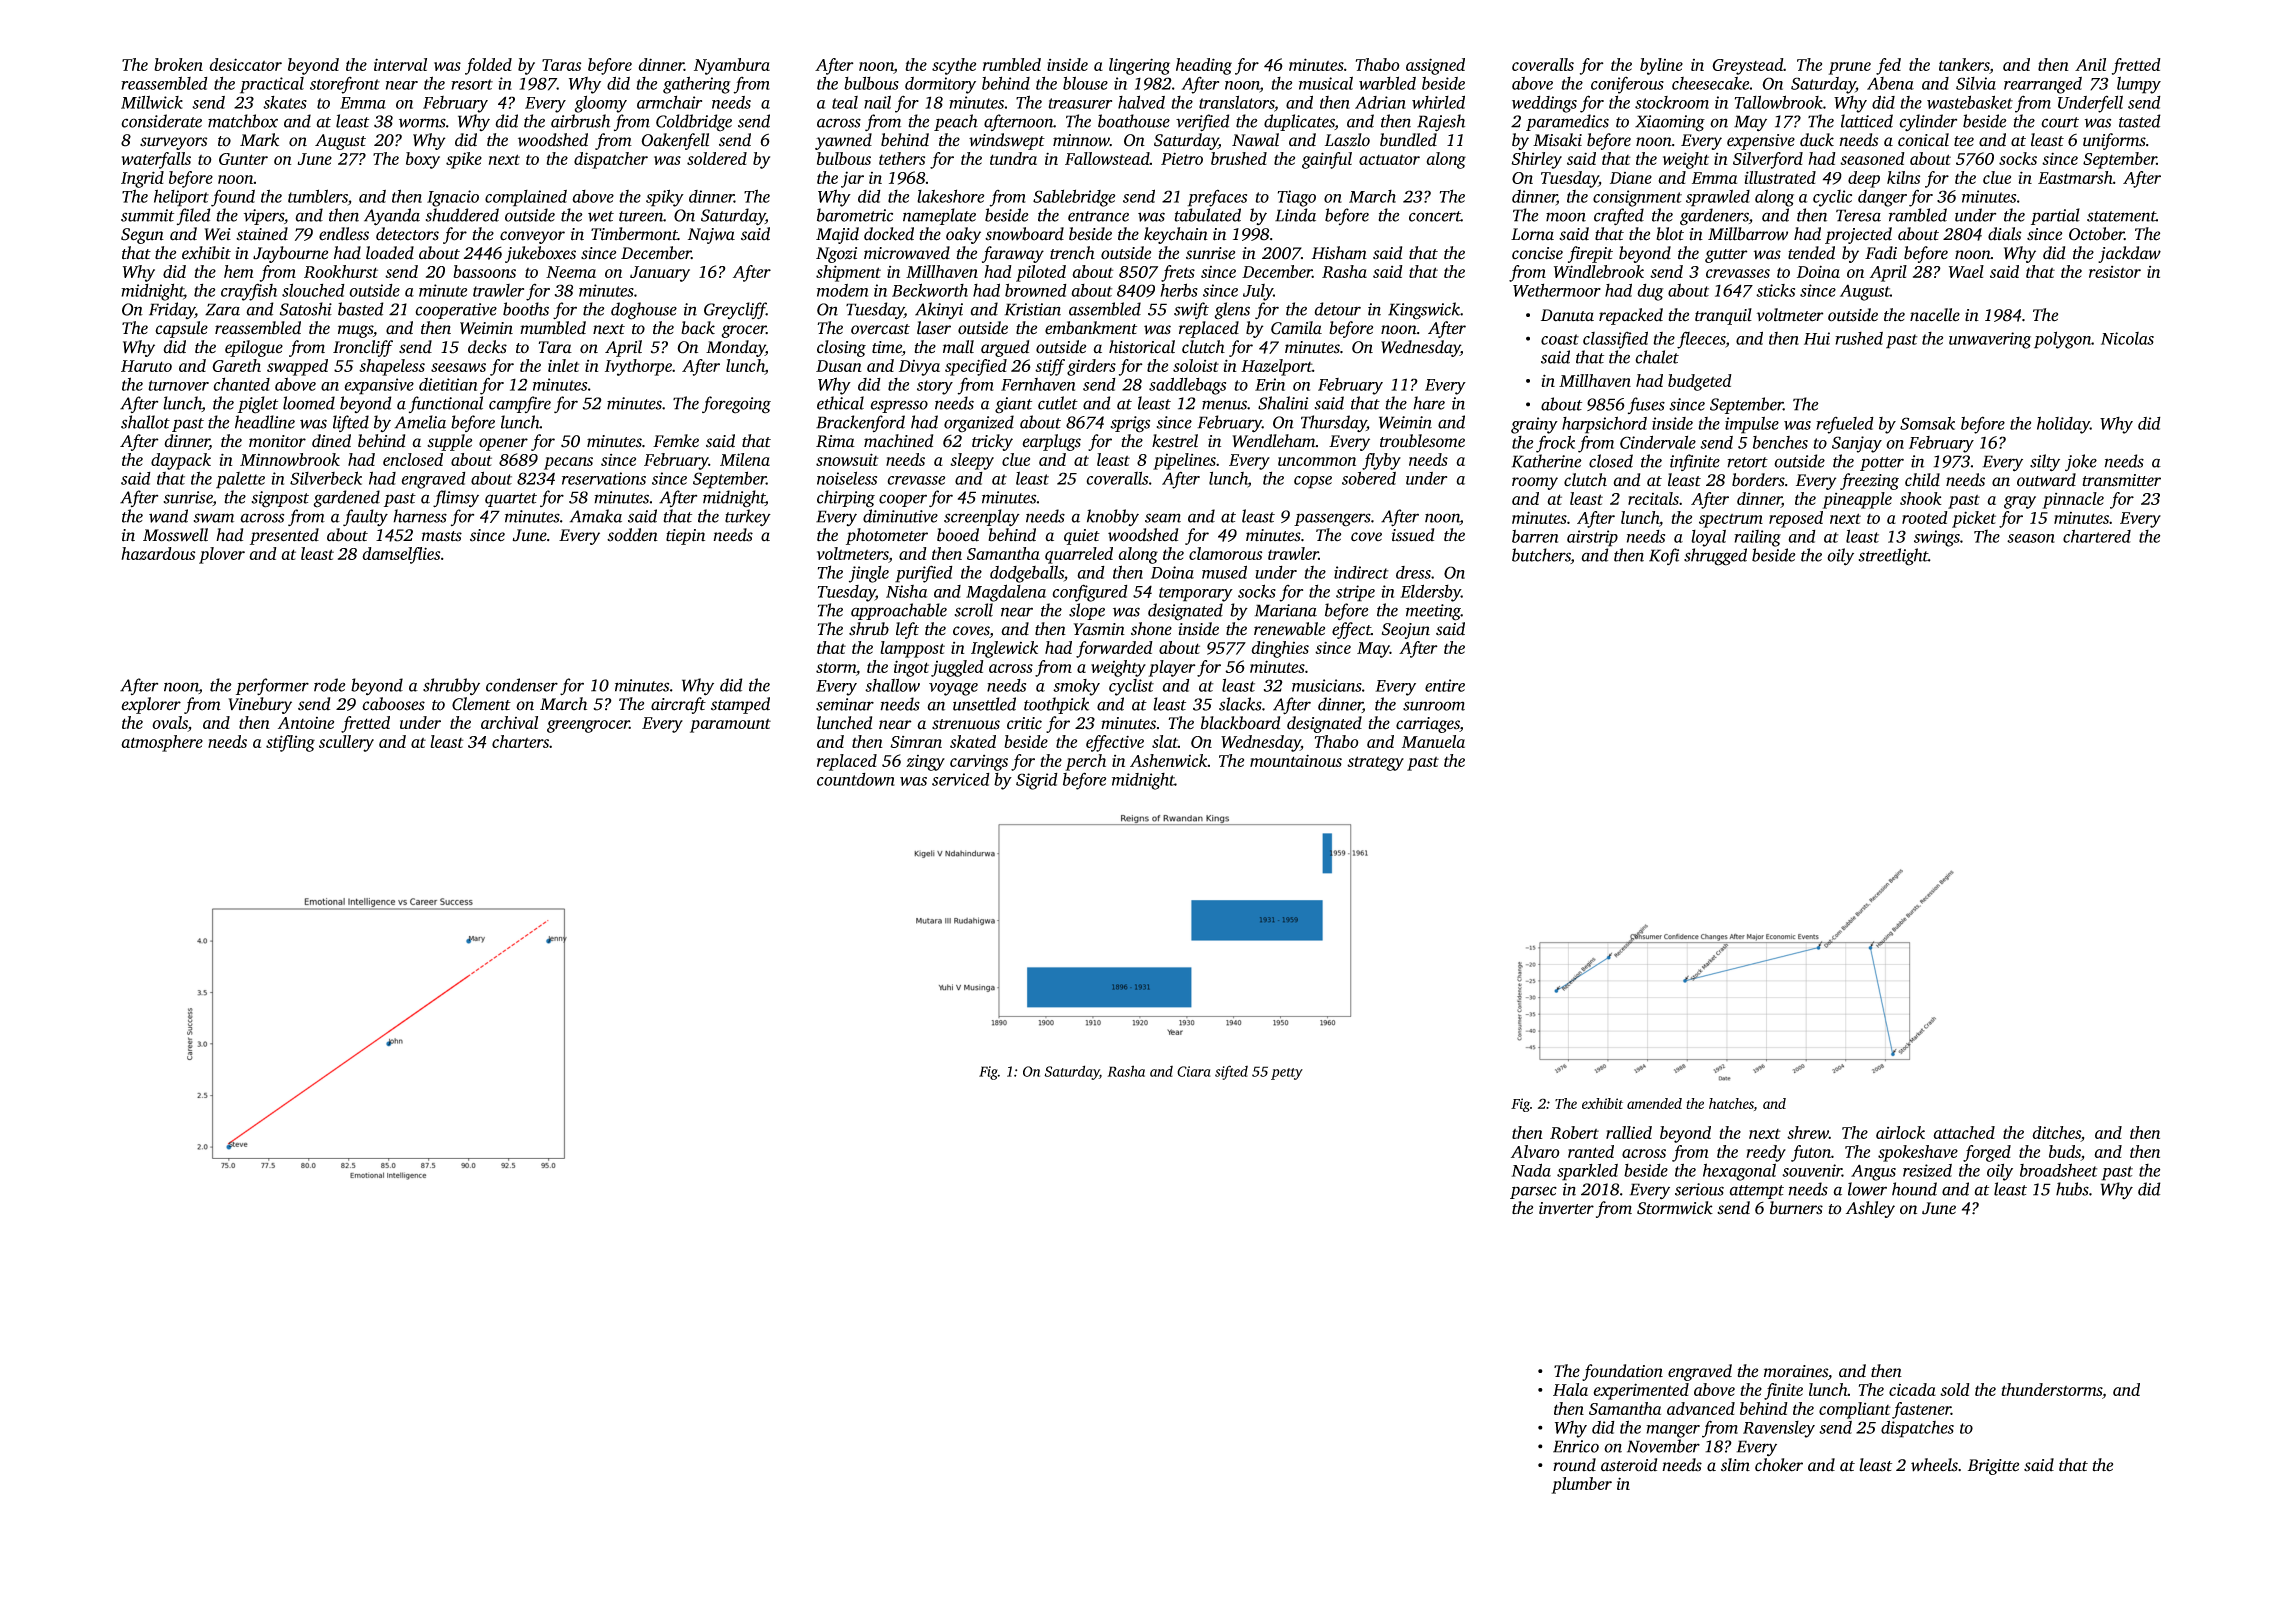  Describe the element at coordinates (1296, 760) in the screenshot. I see `mountainous` at that location.
